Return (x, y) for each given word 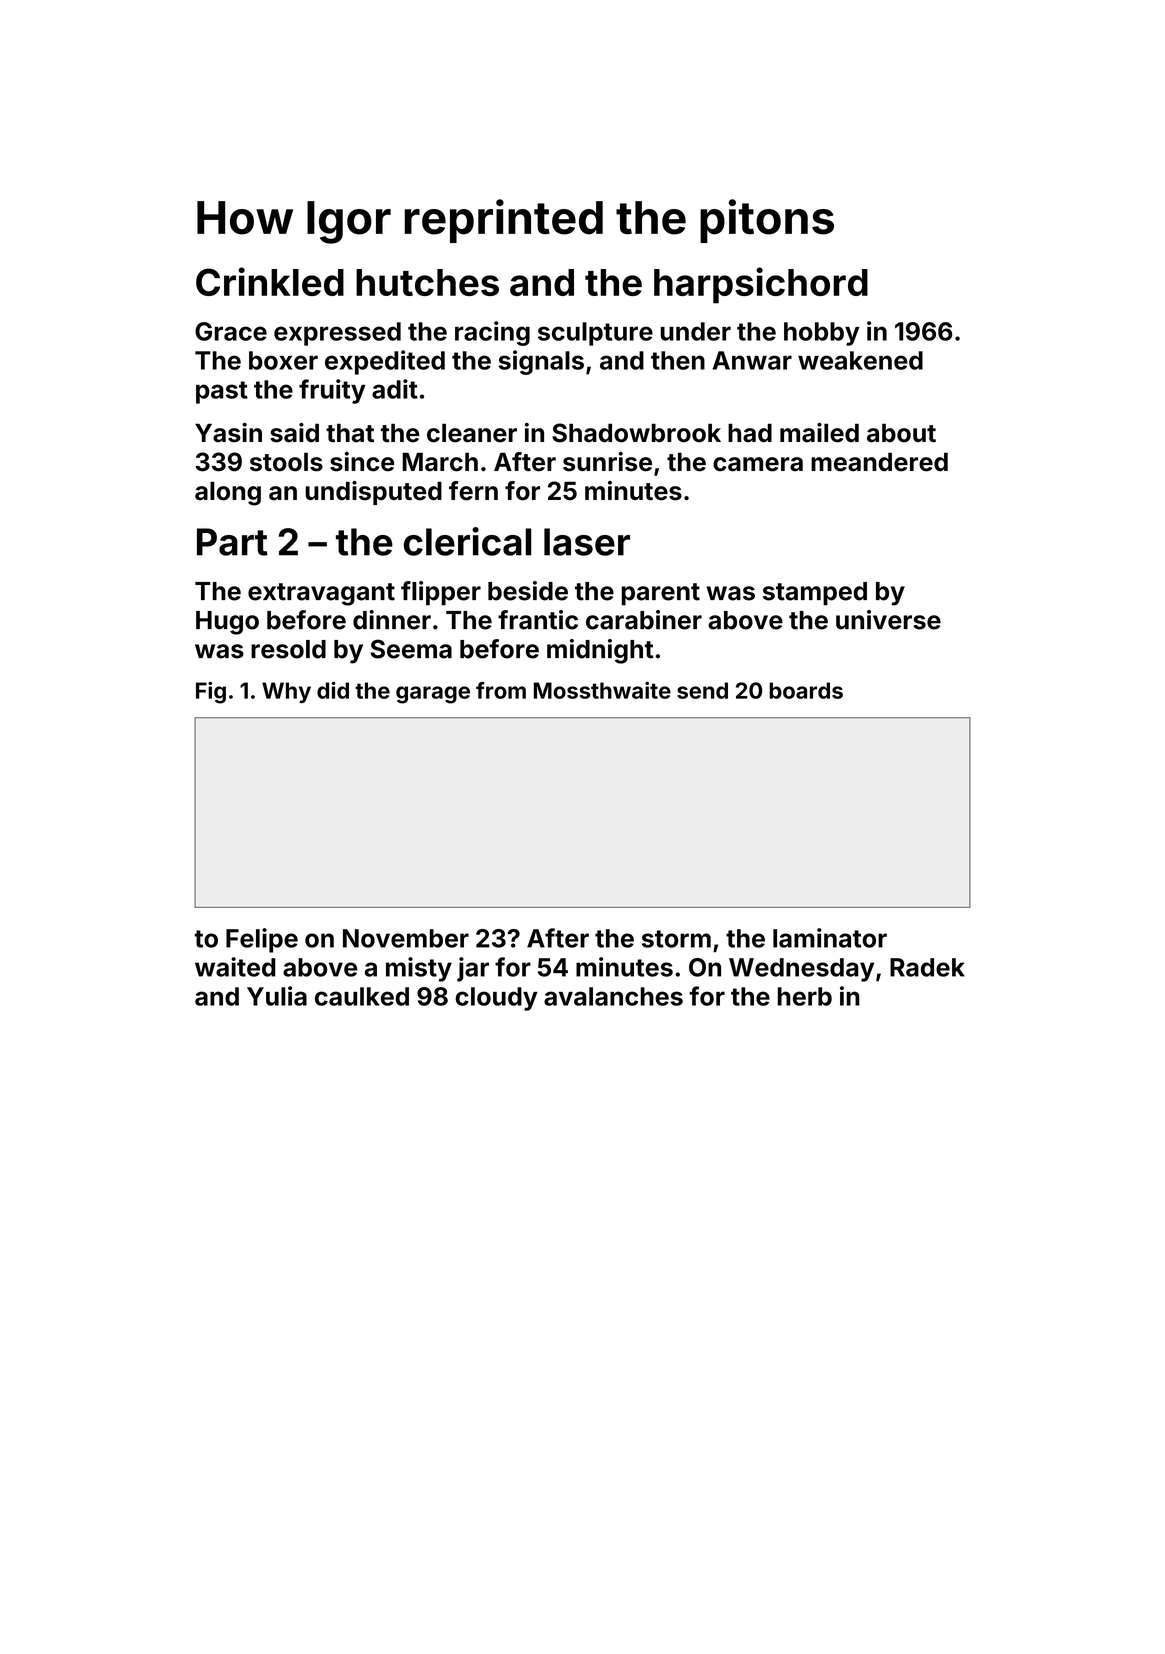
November (406, 938)
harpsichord (761, 285)
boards (806, 690)
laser (587, 542)
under (696, 331)
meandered (879, 462)
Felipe (262, 940)
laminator (830, 938)
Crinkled (270, 281)
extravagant (321, 594)
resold (288, 649)
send (702, 690)
